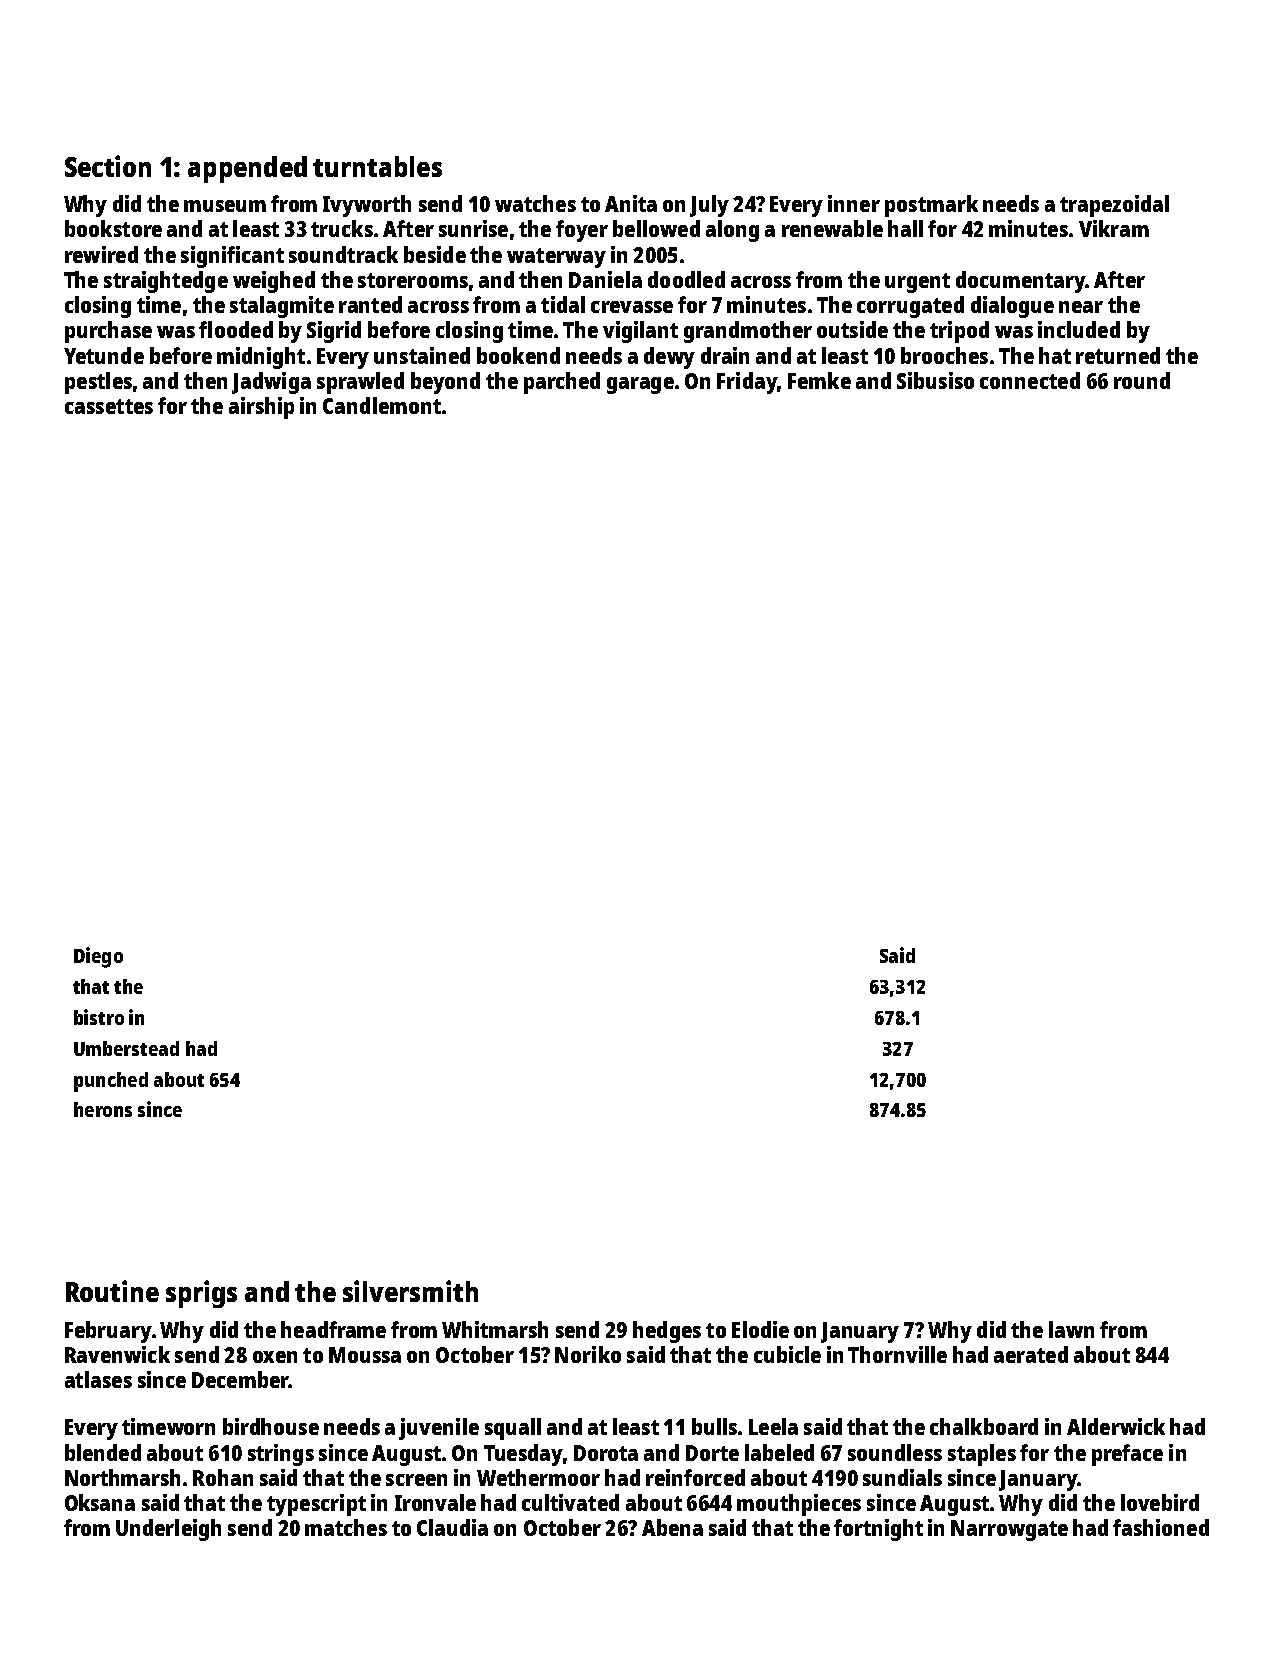 Image resolution: width=1278 pixels, height=1654 pixels. I want to click on July, so click(709, 206).
